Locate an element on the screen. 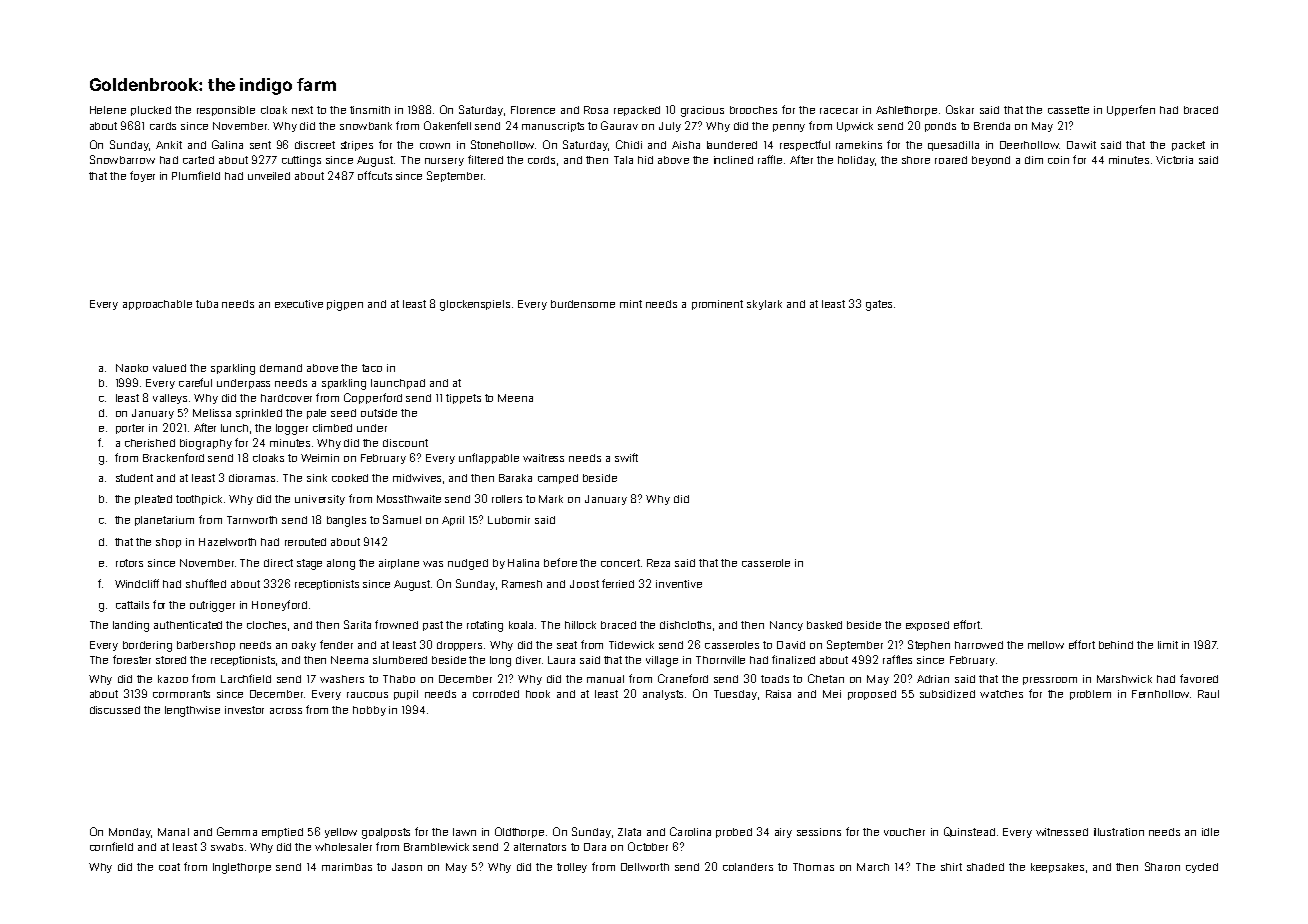  camped is located at coordinates (558, 479).
